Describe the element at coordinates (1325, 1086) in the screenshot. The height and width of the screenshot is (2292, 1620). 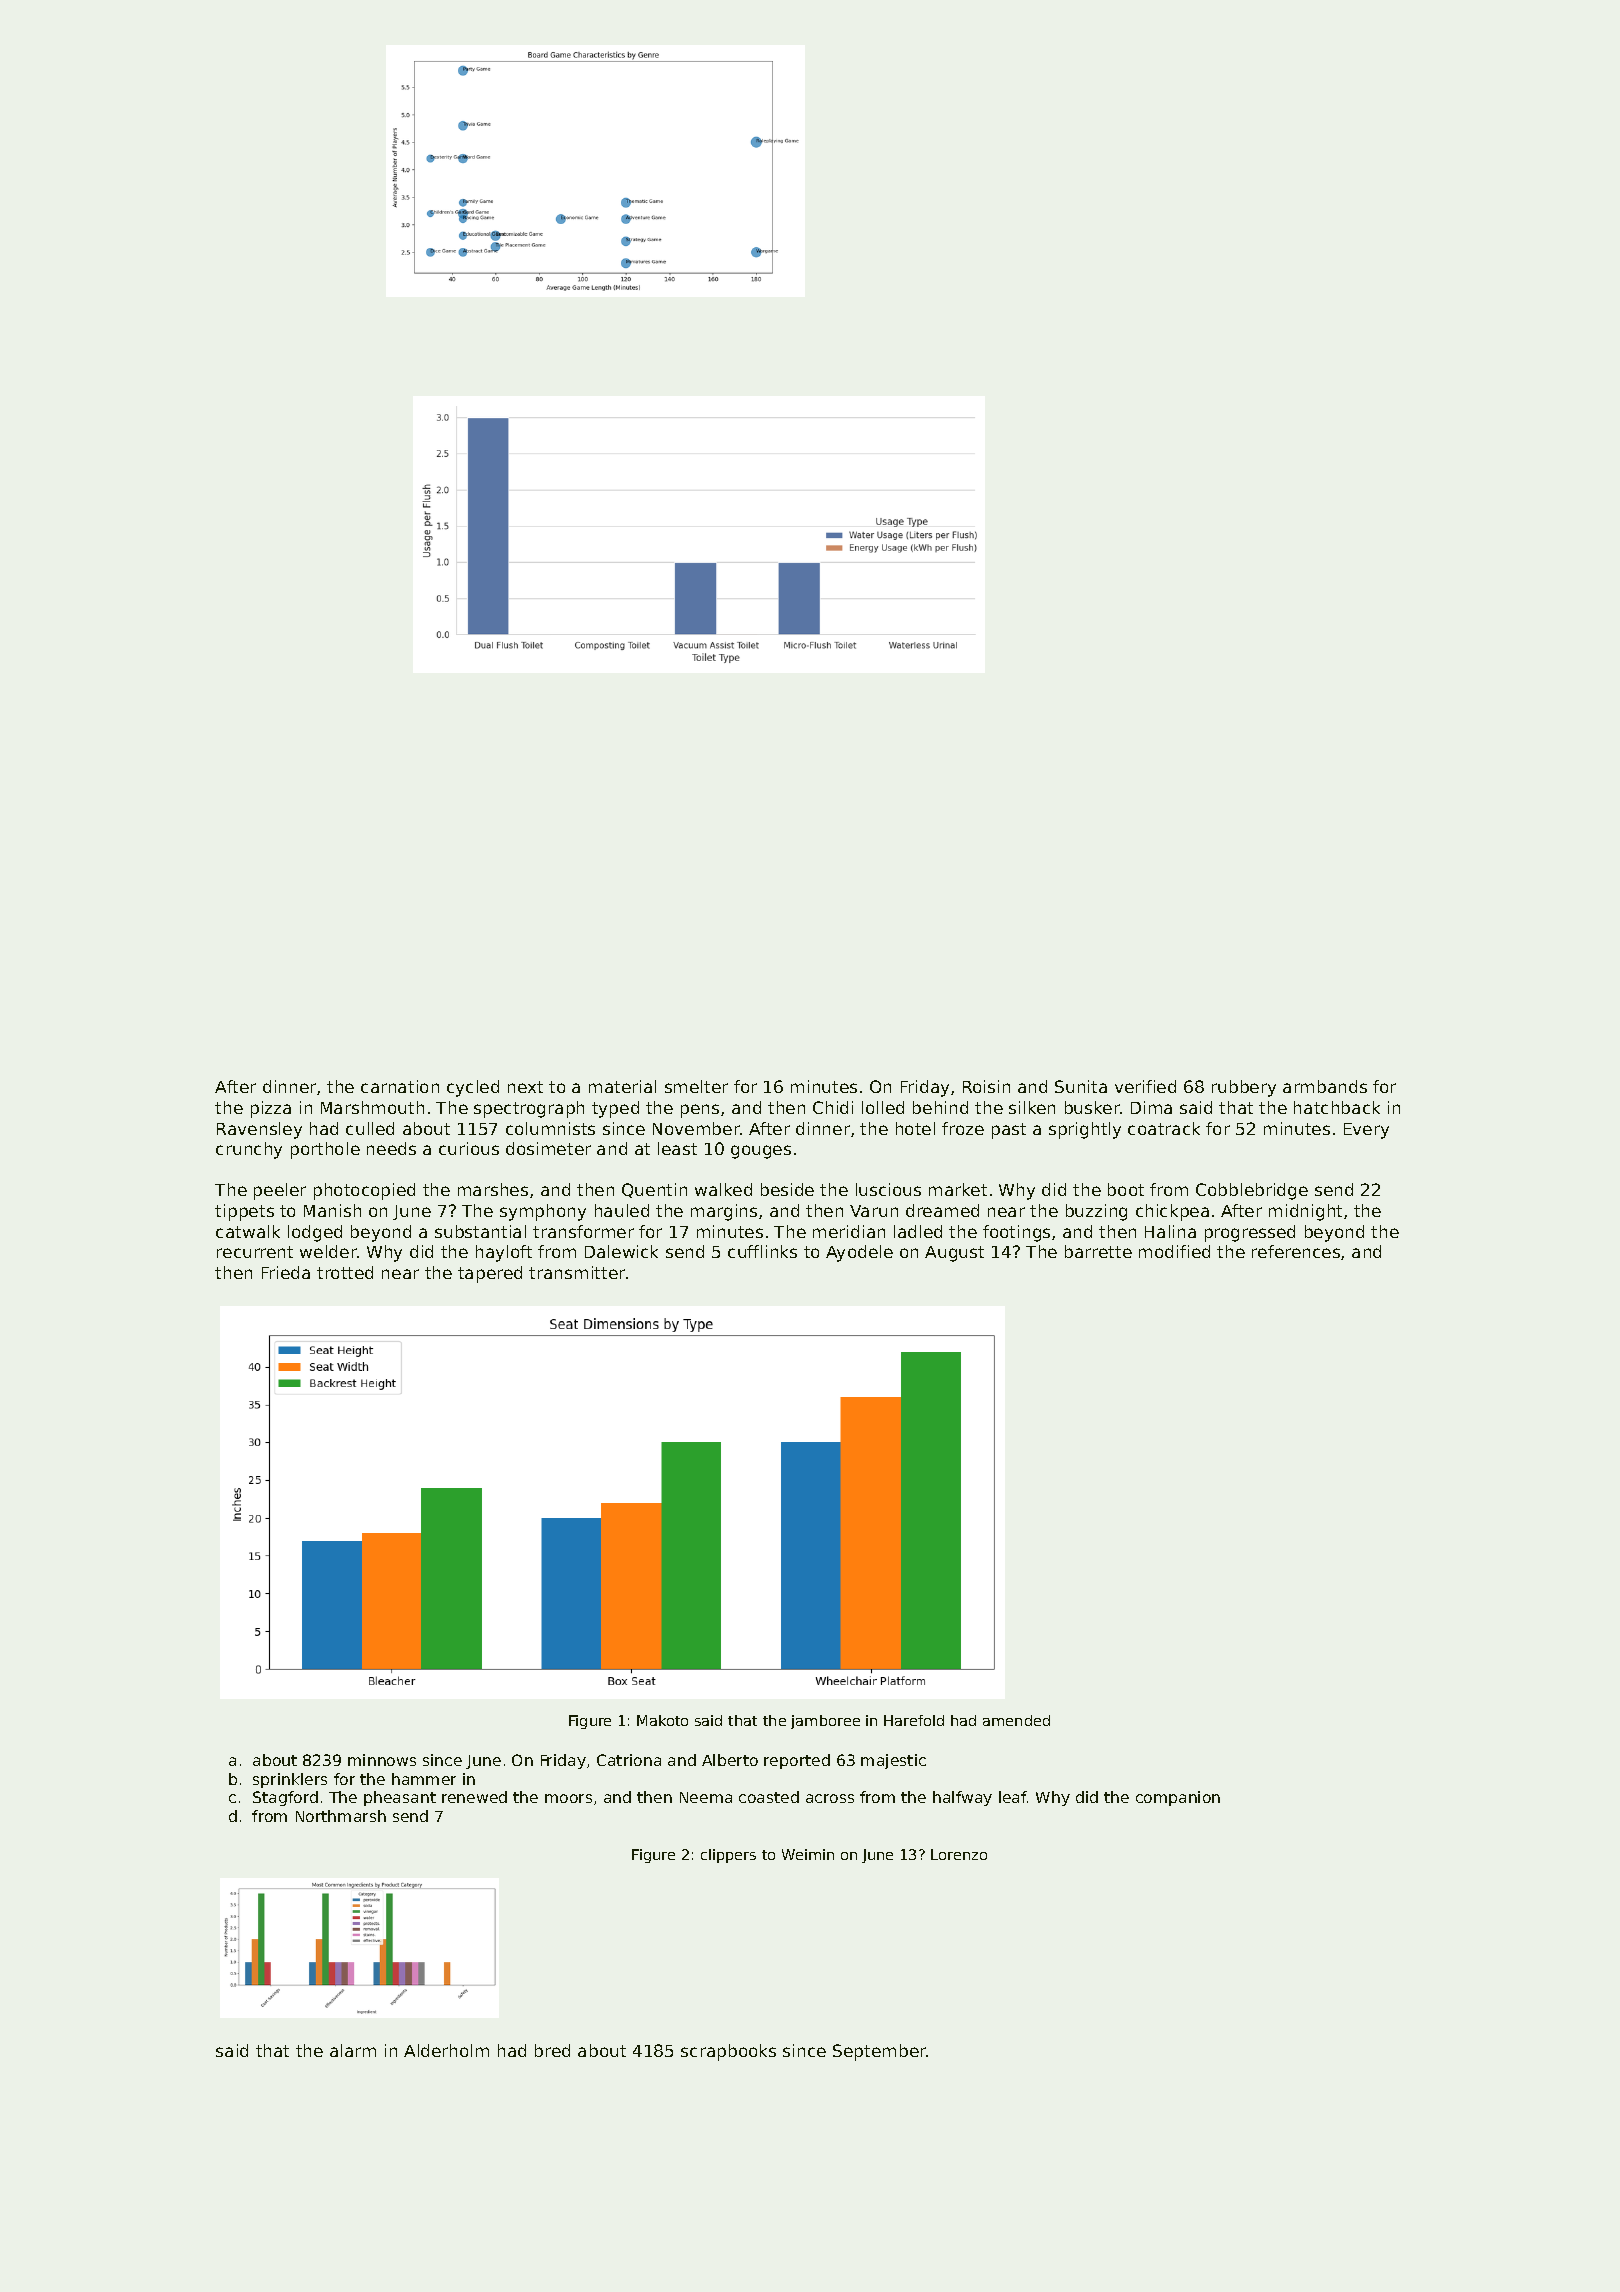
I see `armbands` at that location.
